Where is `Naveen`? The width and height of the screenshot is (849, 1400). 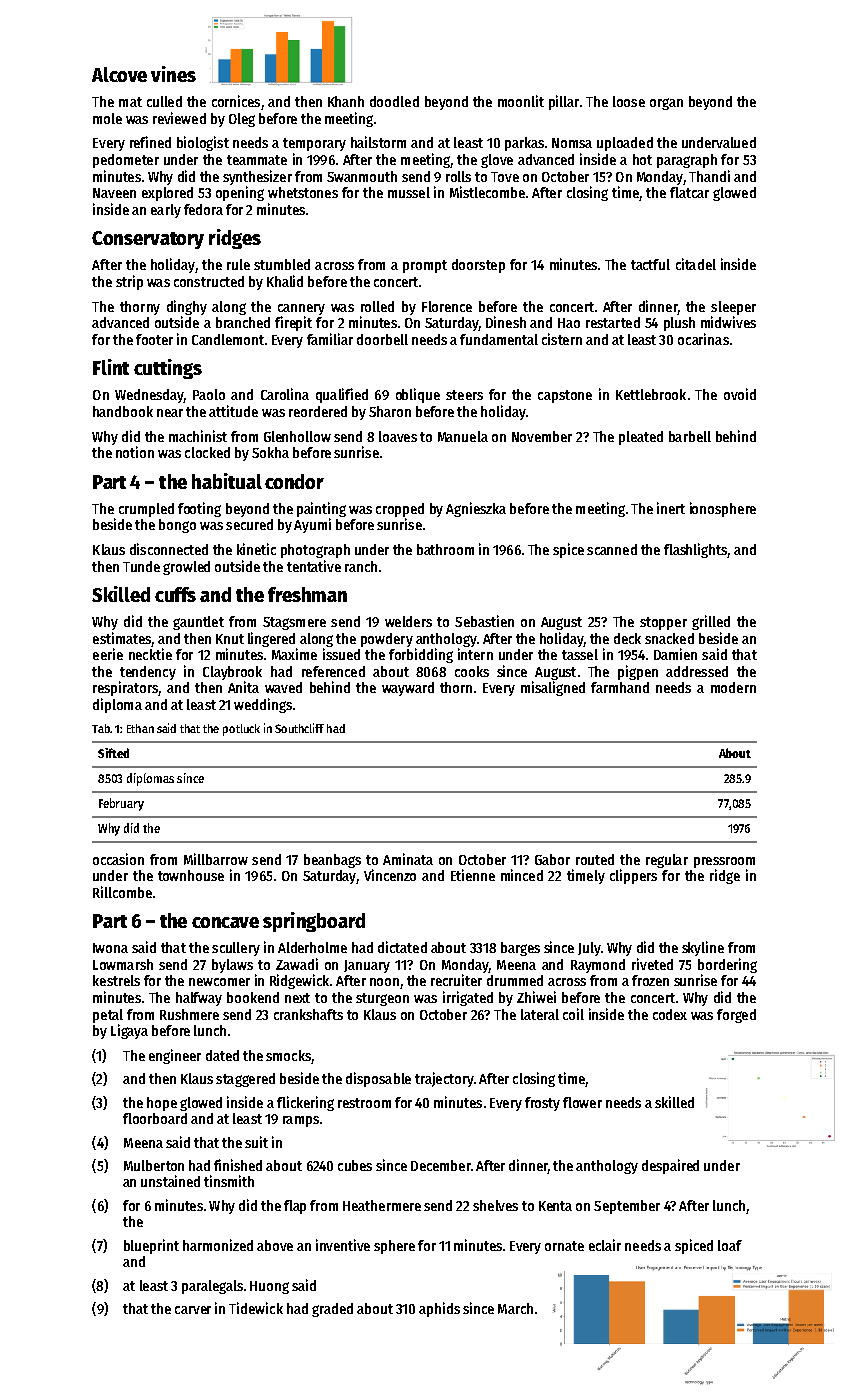 Naveen is located at coordinates (114, 193).
